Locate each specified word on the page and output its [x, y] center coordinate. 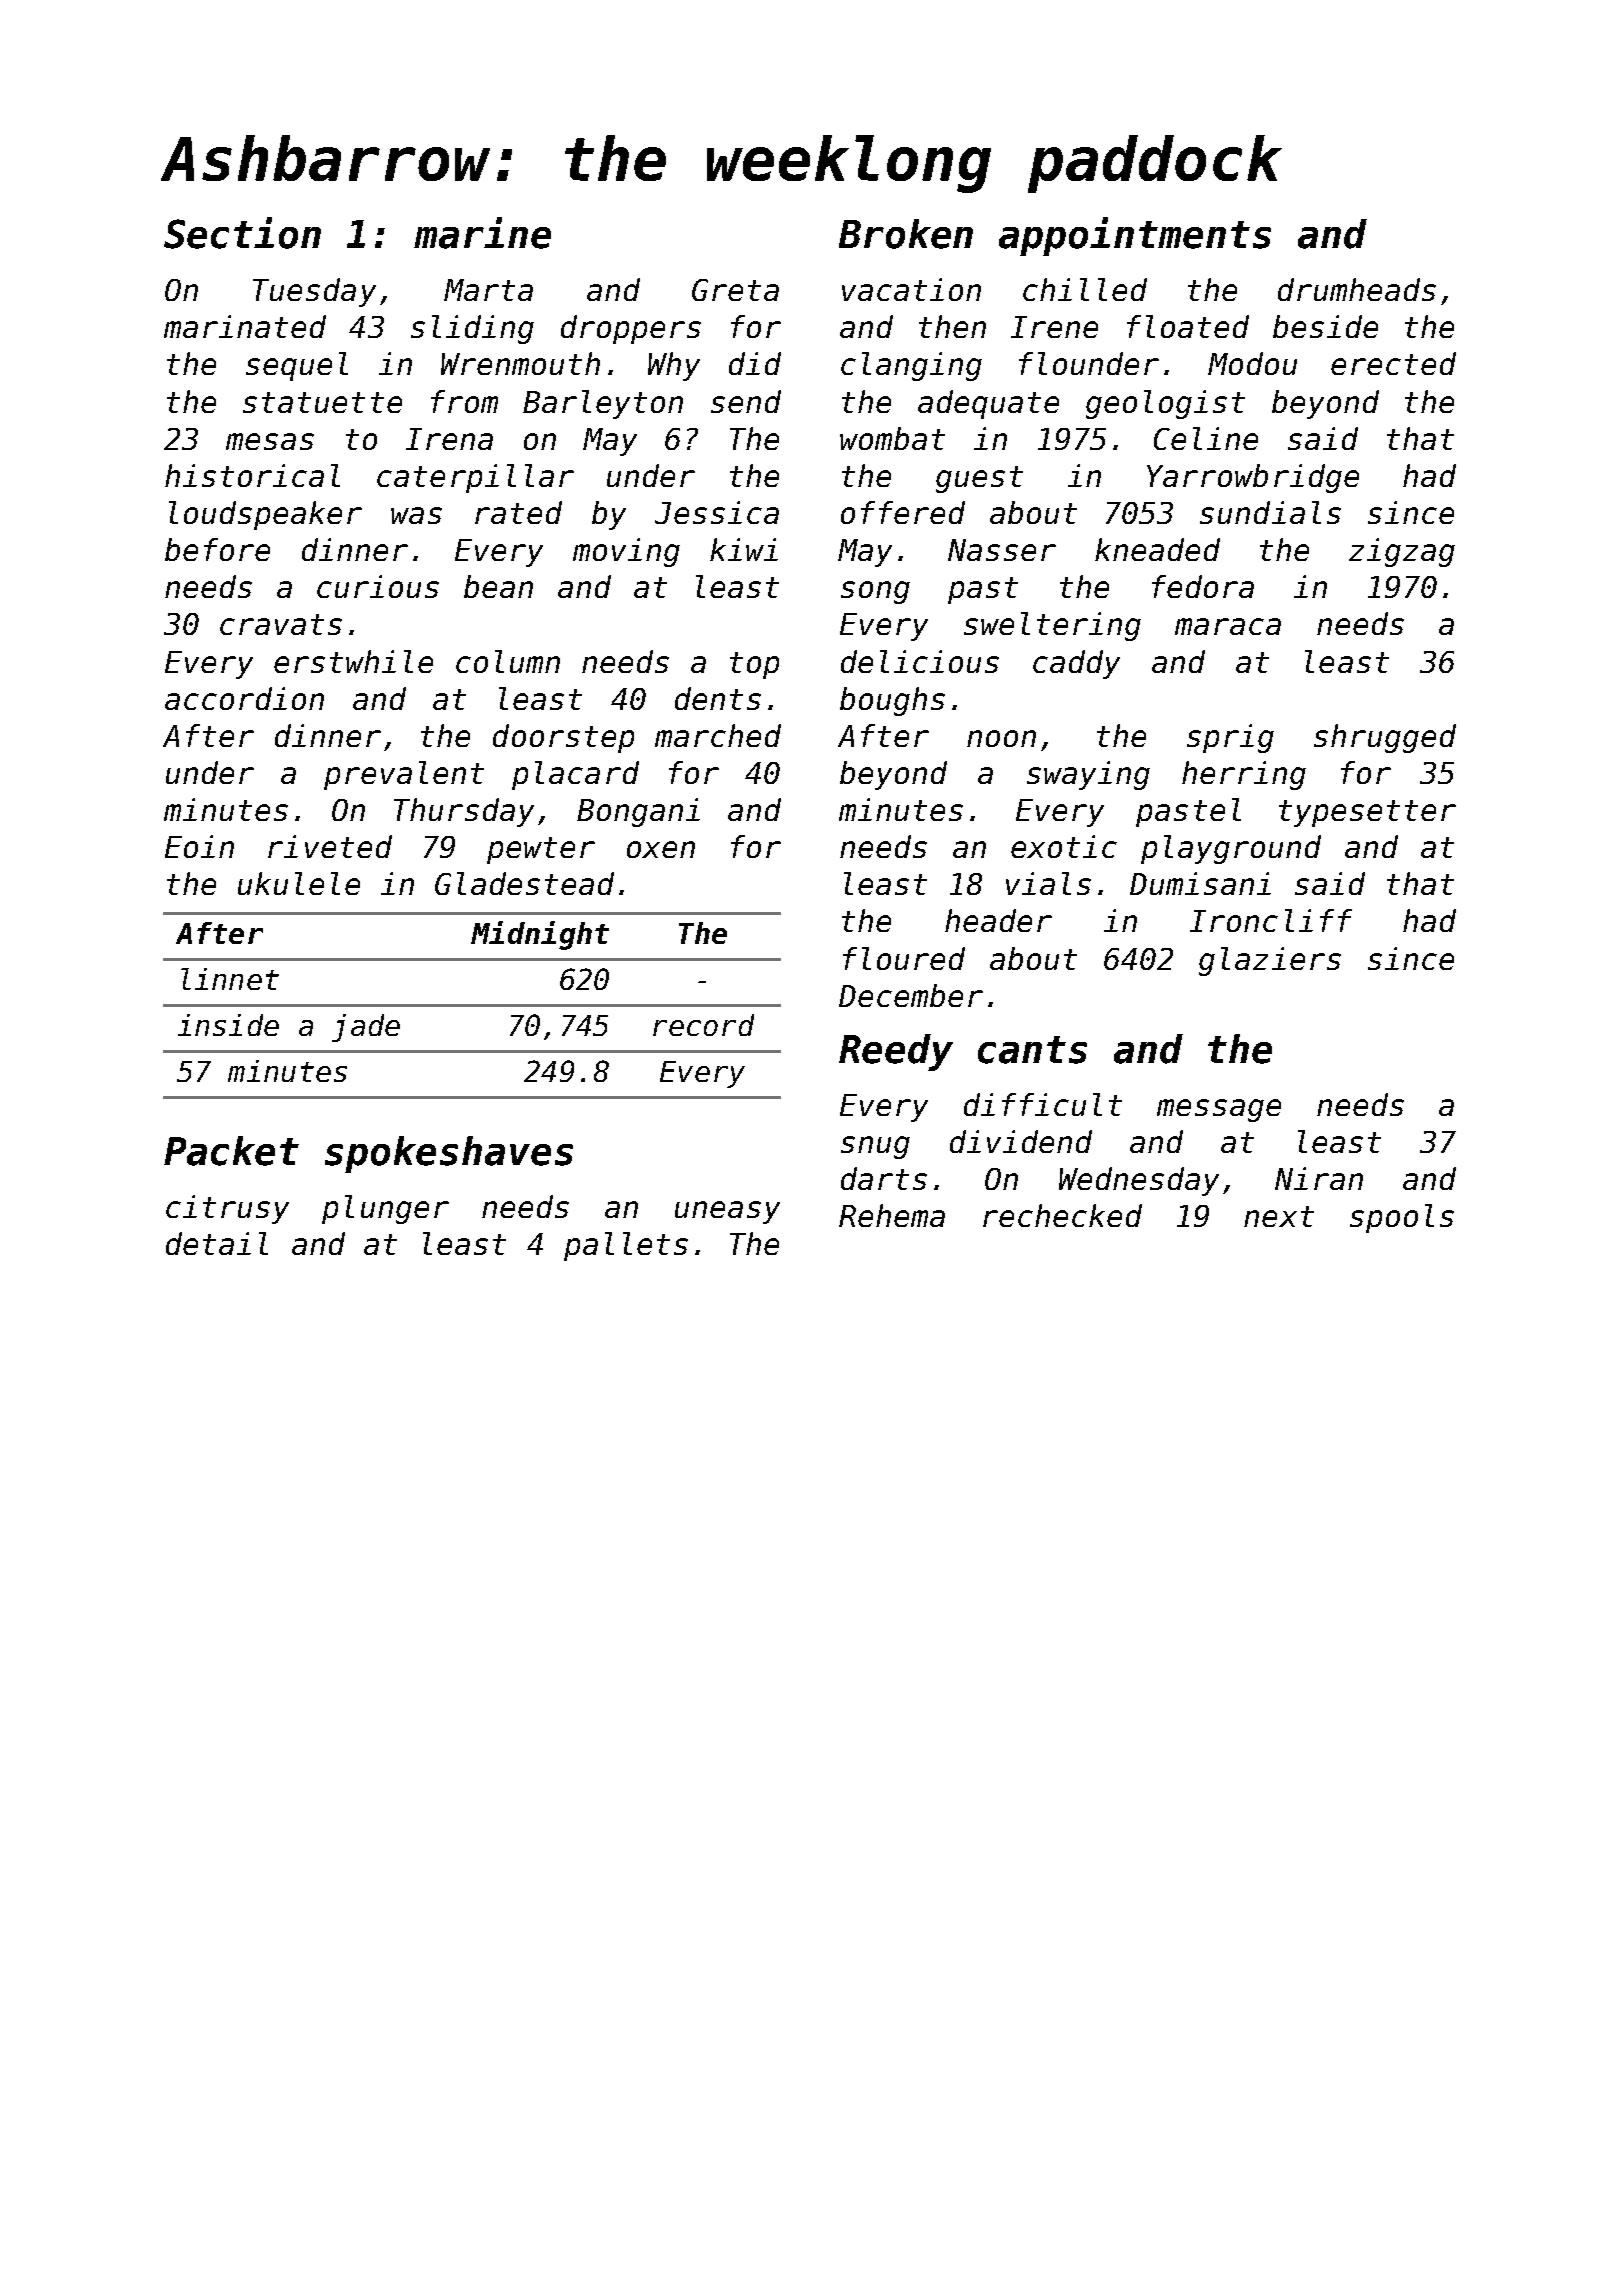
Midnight [540, 935]
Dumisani [1200, 883]
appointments [1135, 236]
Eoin [199, 846]
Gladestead [524, 883]
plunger [385, 1209]
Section [242, 233]
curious [378, 586]
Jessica [717, 512]
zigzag [1402, 552]
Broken [906, 234]
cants [1032, 1050]
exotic [1064, 846]
